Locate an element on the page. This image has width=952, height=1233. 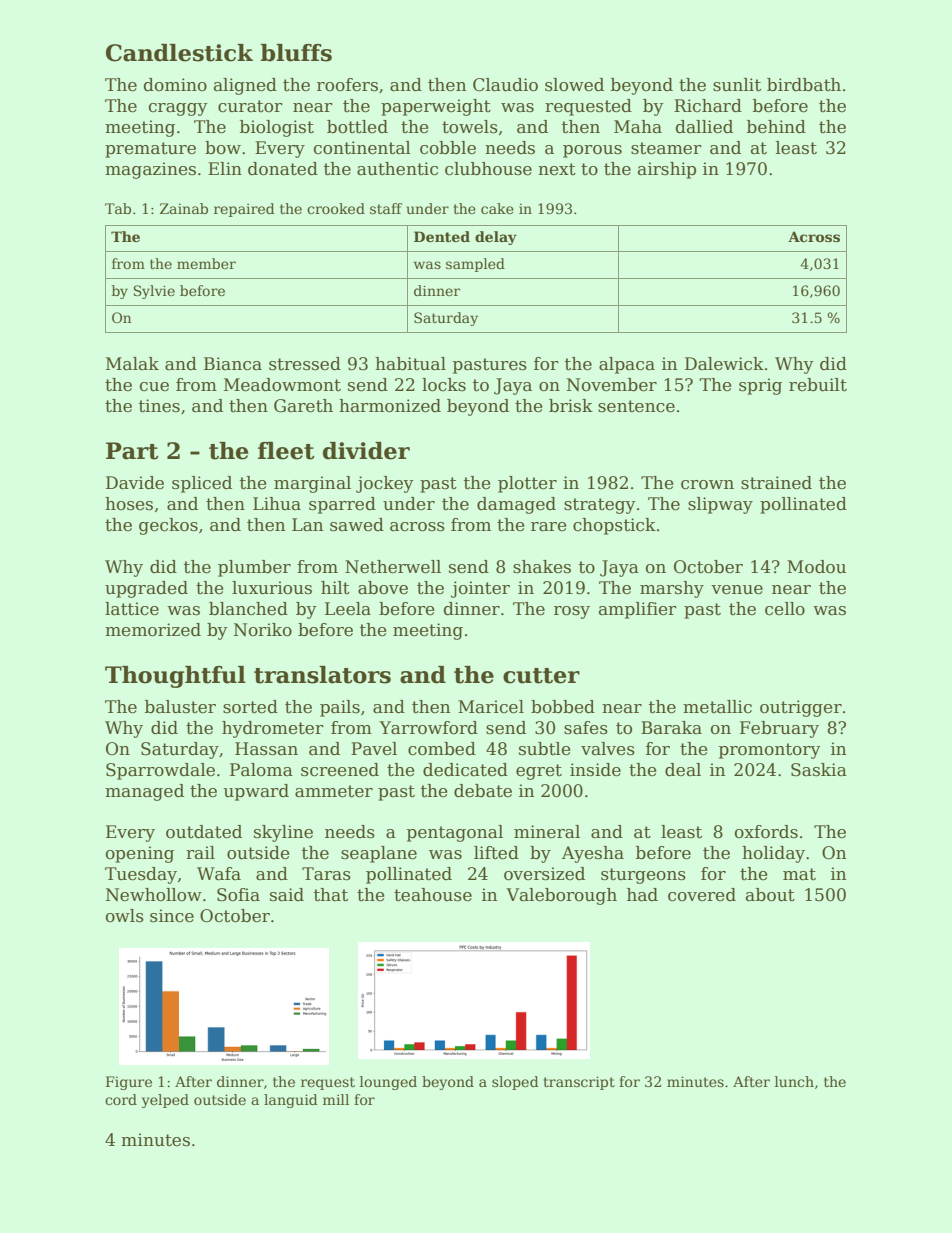
delay is located at coordinates (496, 238).
